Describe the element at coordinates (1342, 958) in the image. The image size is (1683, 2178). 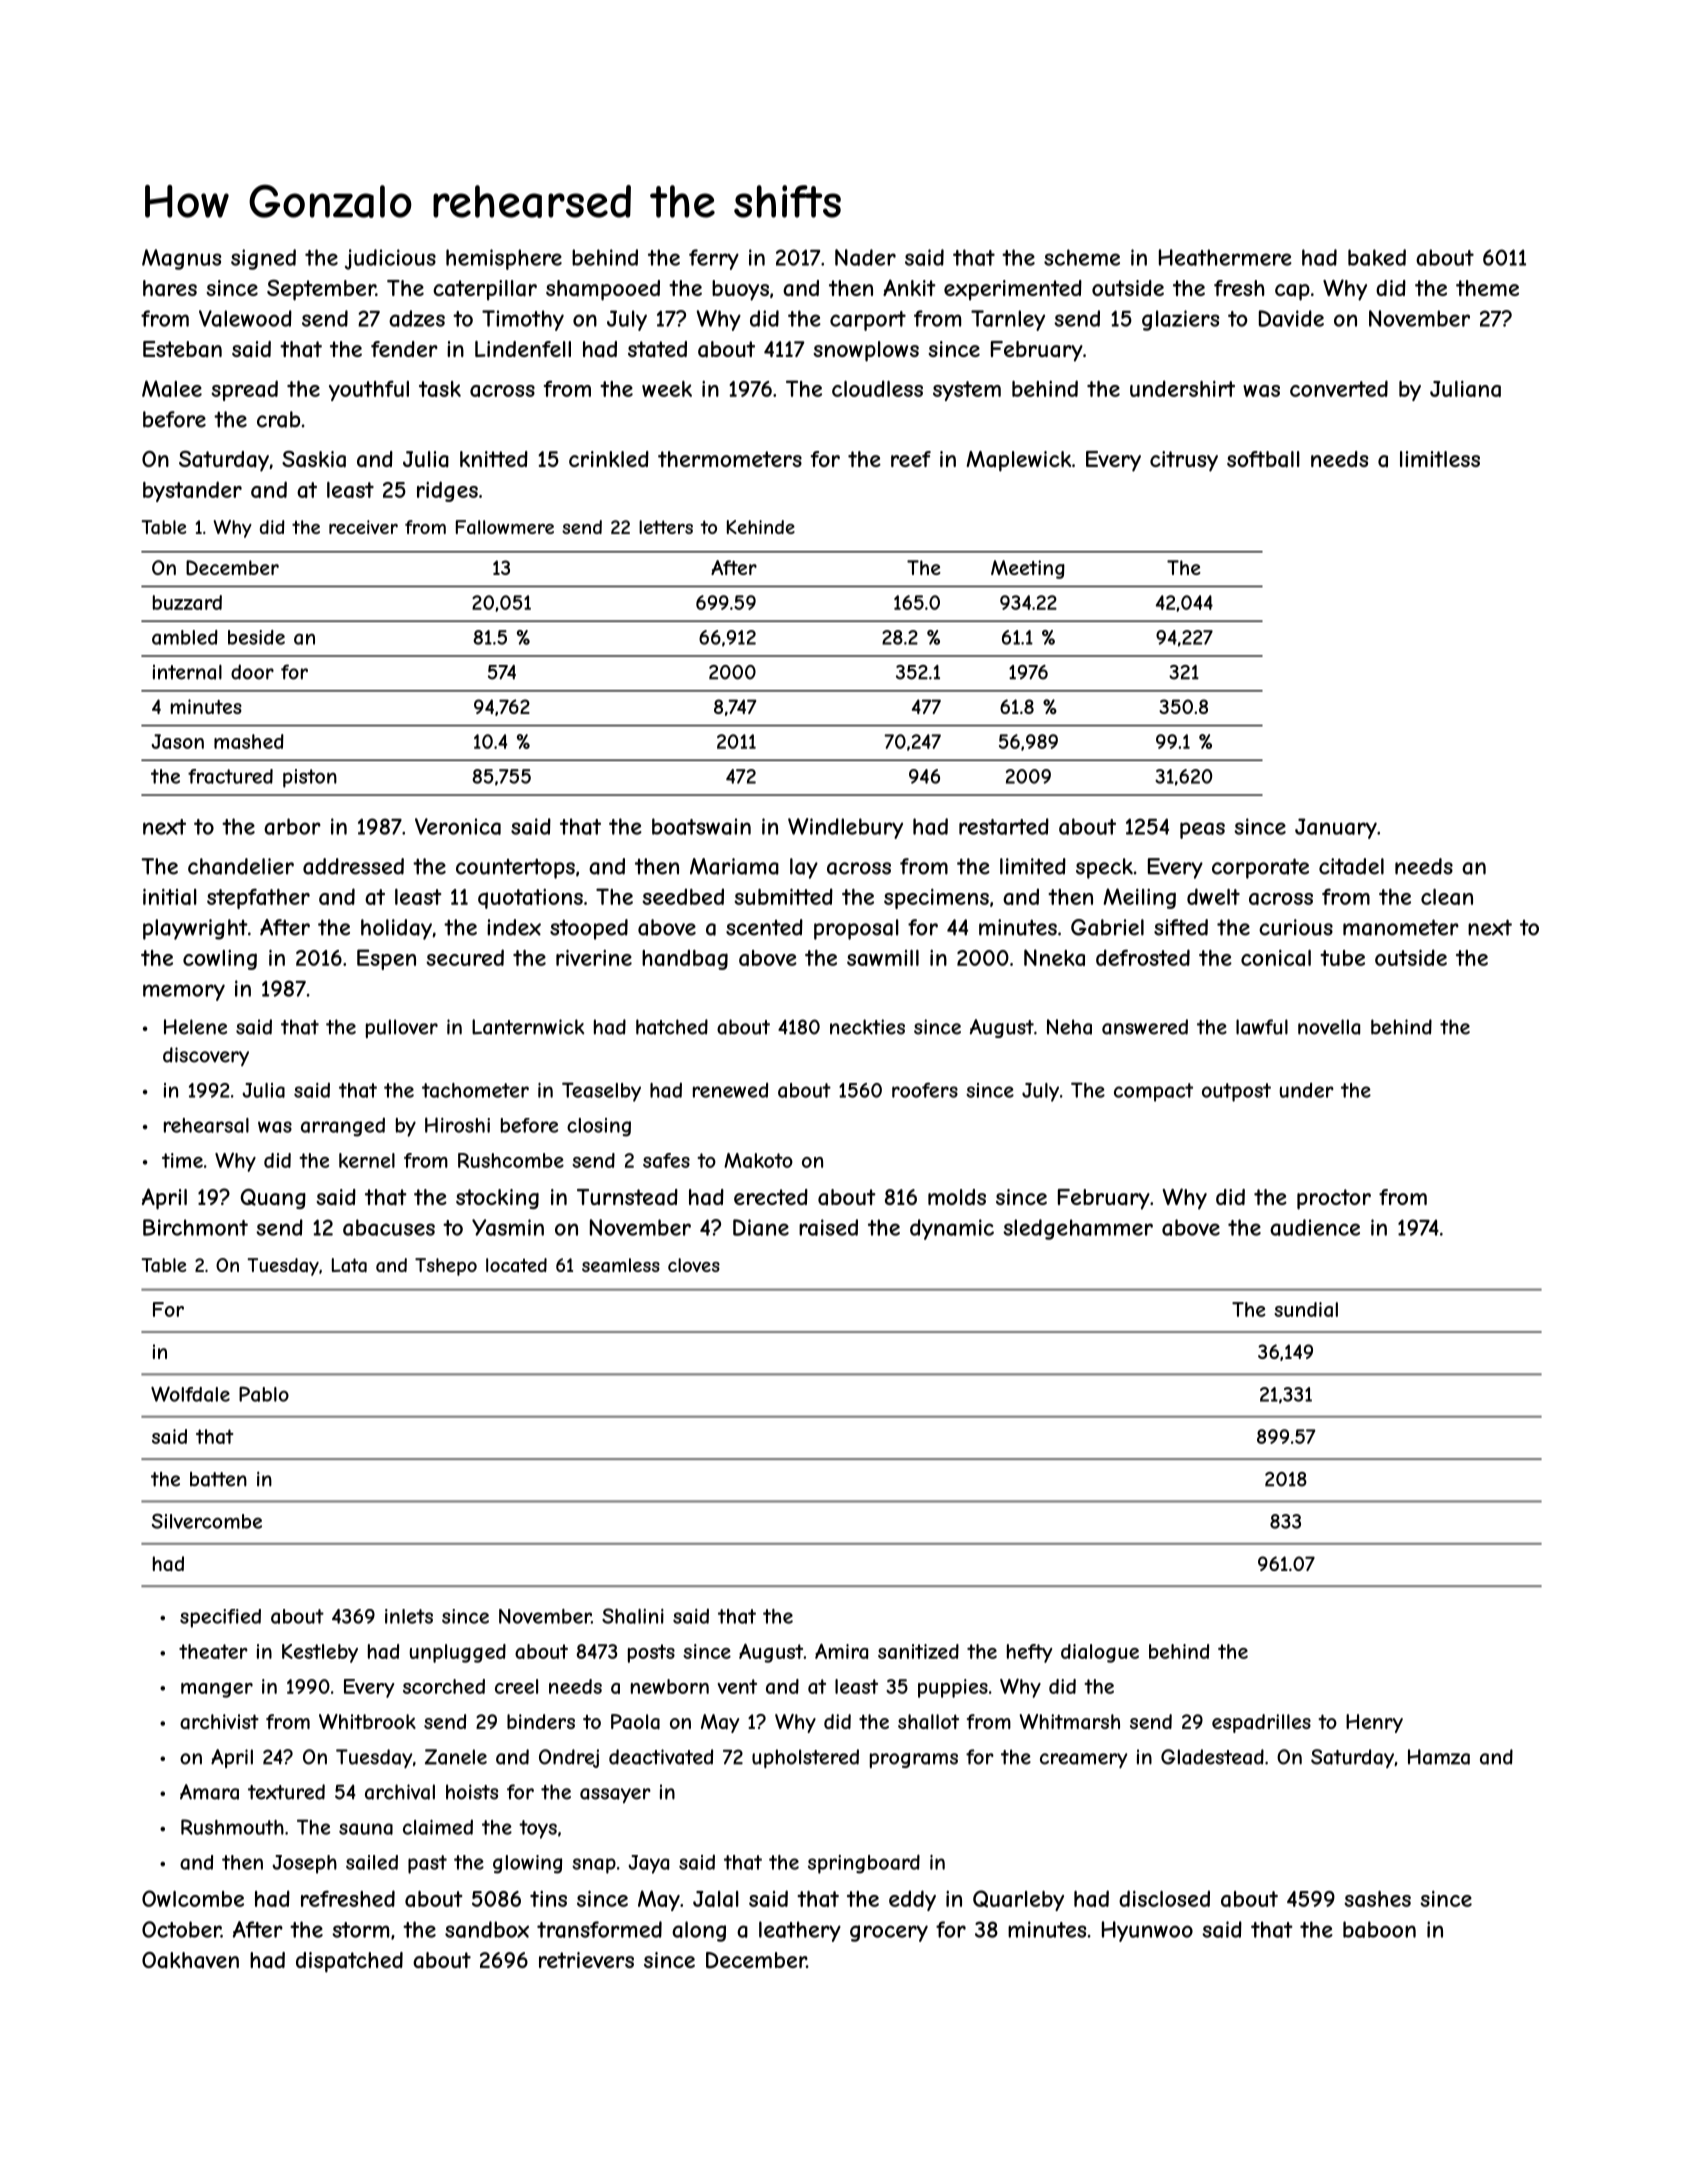
I see `tube` at that location.
